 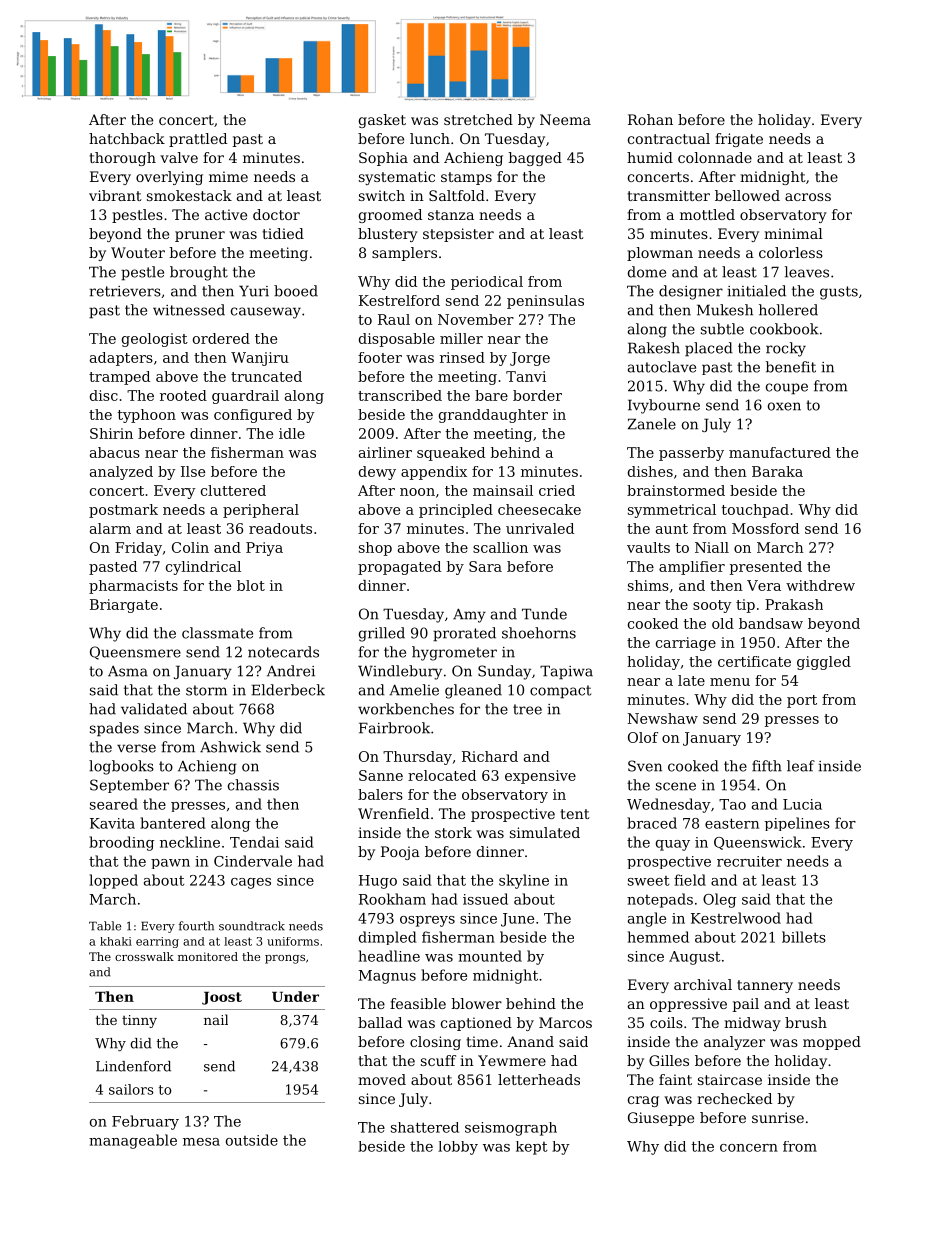 I want to click on principled, so click(x=456, y=511).
